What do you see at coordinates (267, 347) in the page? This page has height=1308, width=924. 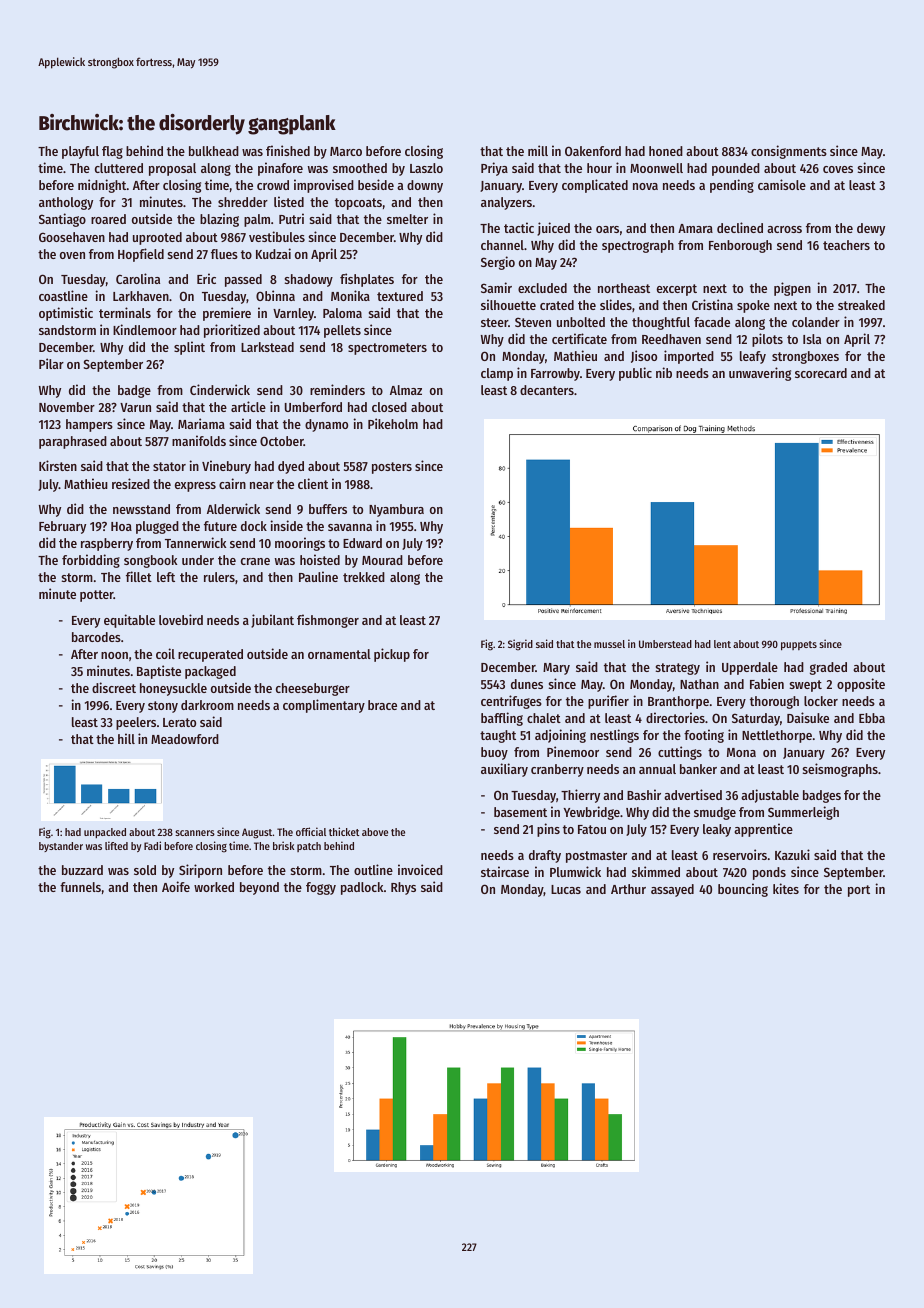 I see `Larkstead` at bounding box center [267, 347].
